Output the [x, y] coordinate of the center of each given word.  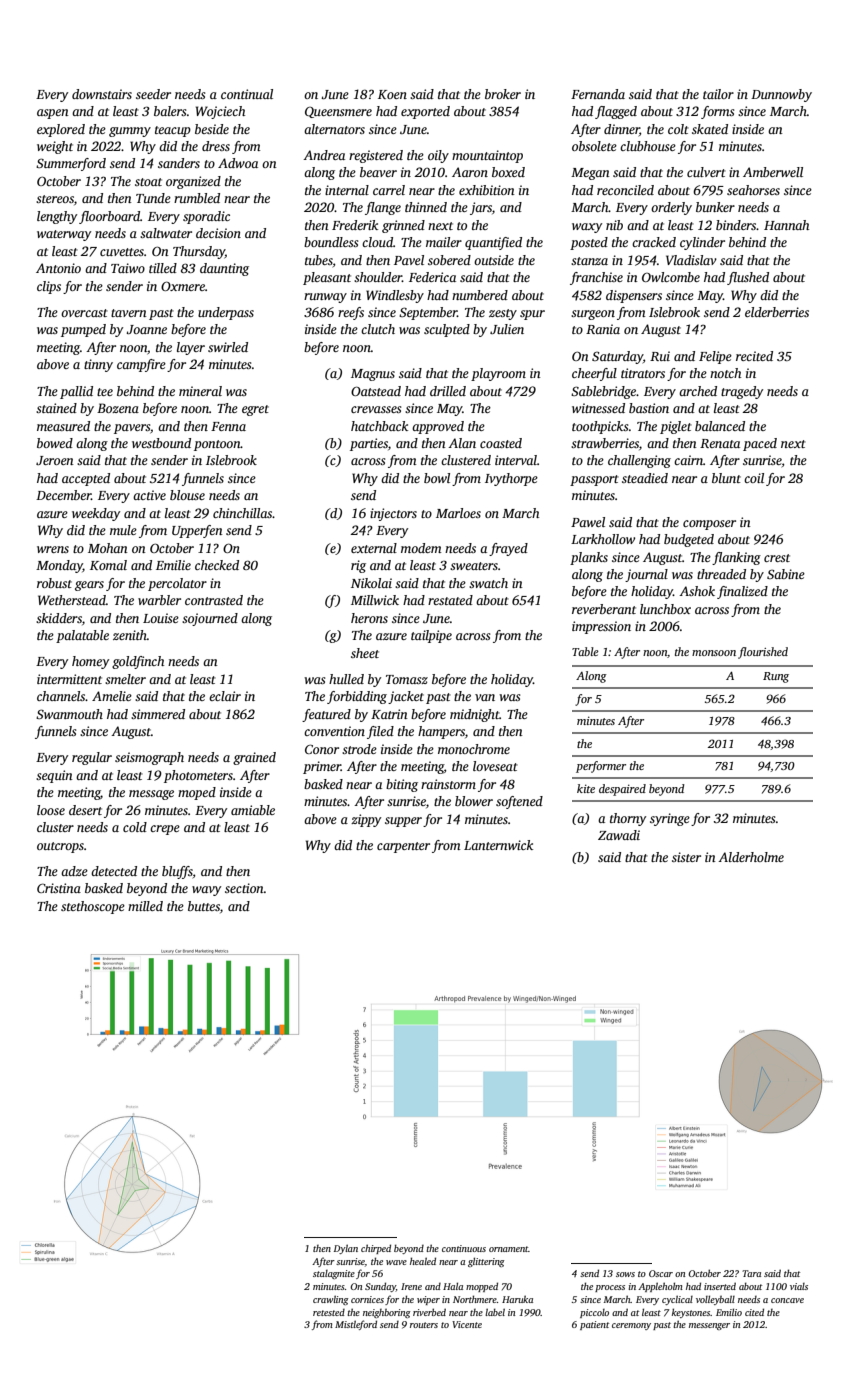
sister [686, 857]
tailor [718, 94]
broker [503, 94]
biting [402, 785]
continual [247, 94]
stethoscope [93, 907]
